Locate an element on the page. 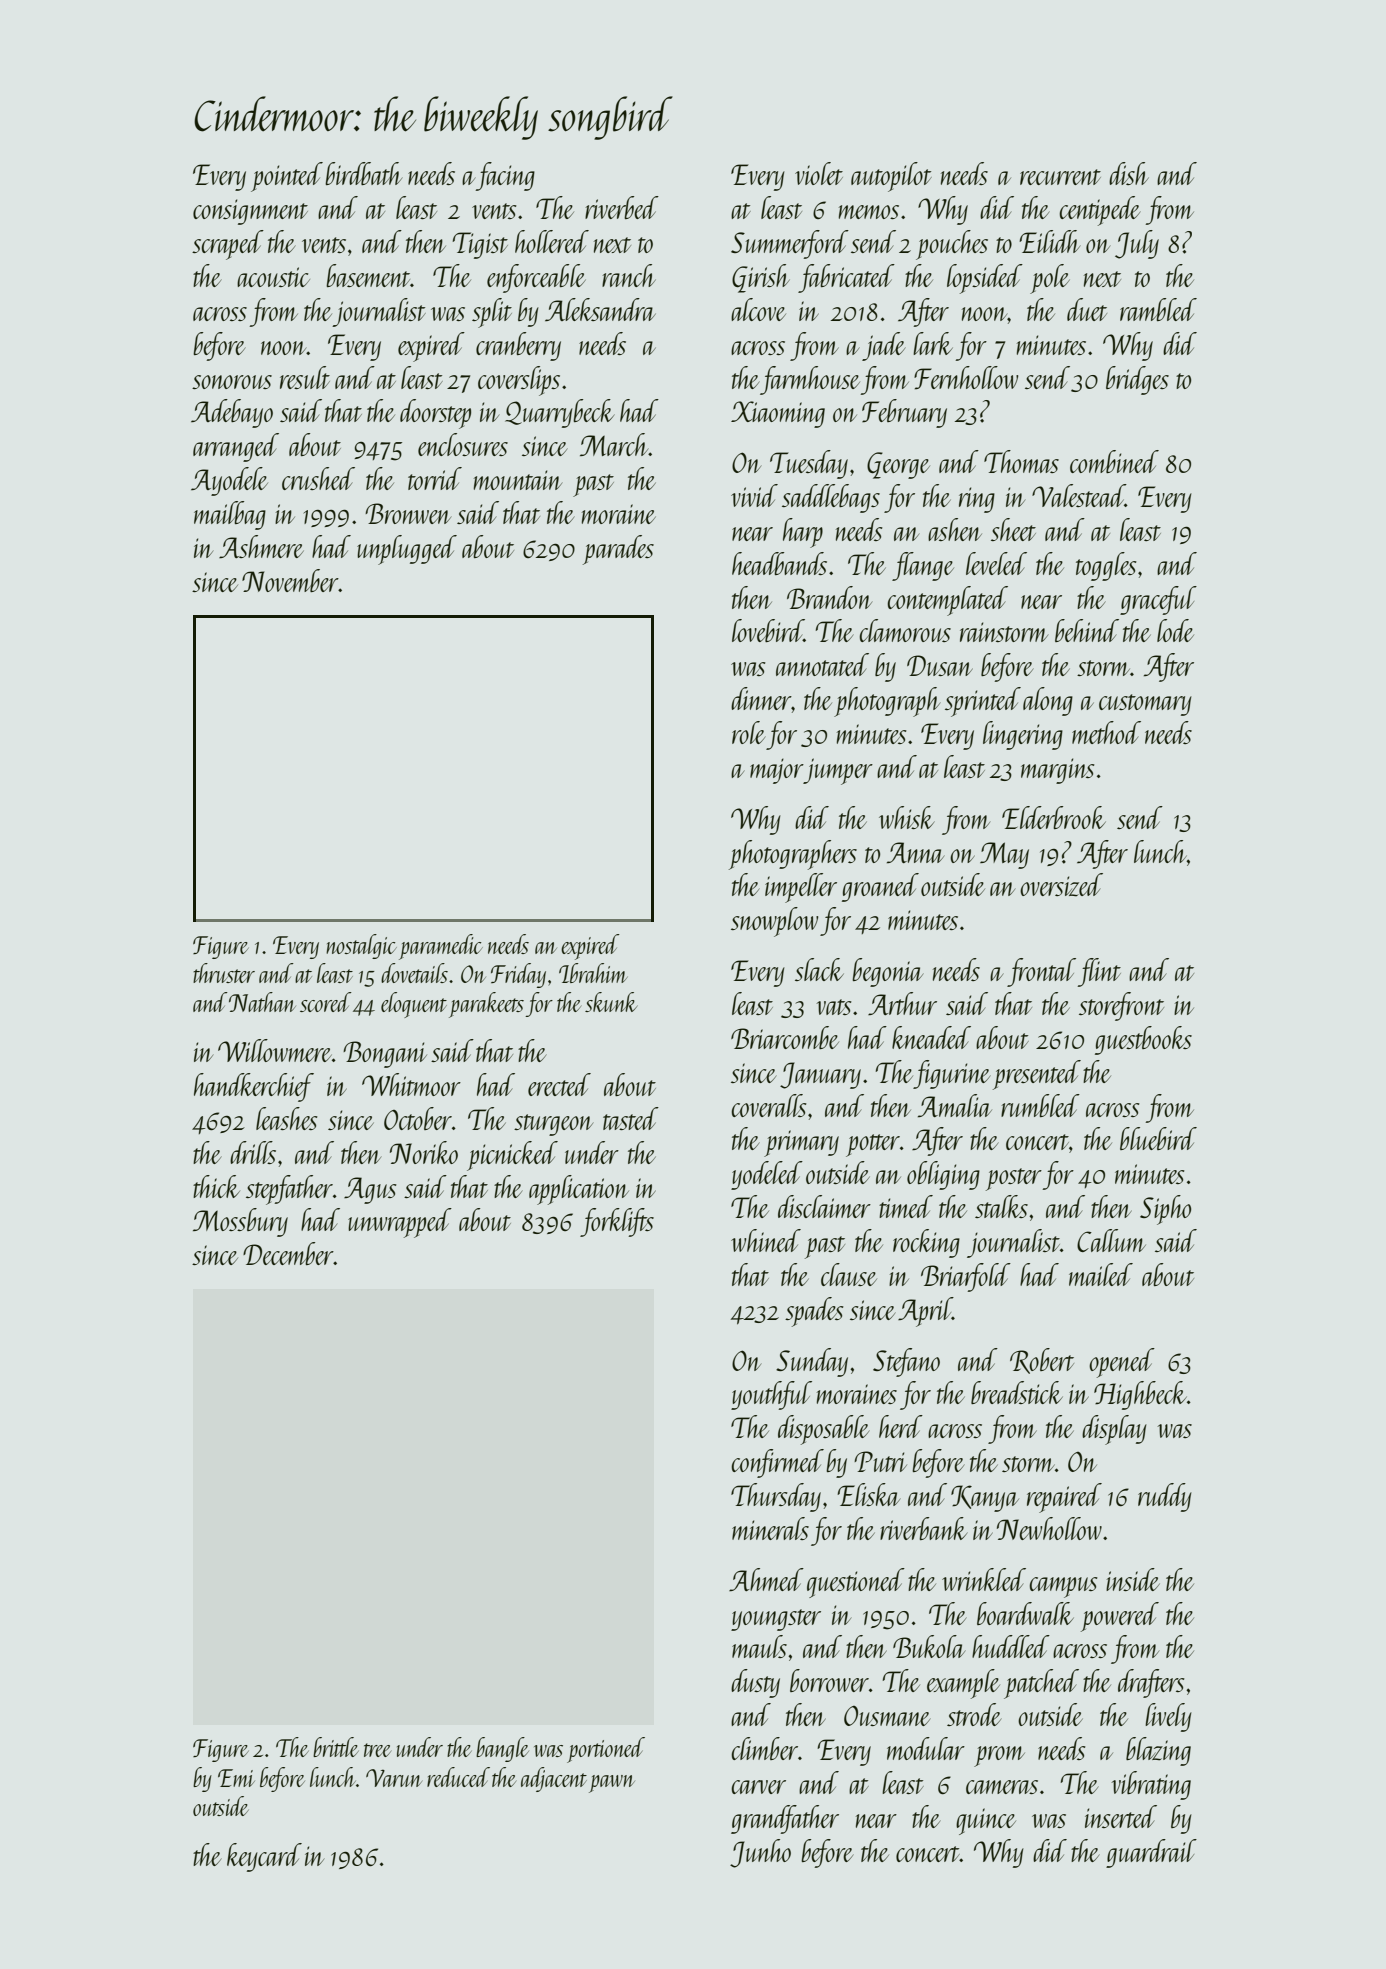 The height and width of the image is (1969, 1386). November is located at coordinates (290, 580).
